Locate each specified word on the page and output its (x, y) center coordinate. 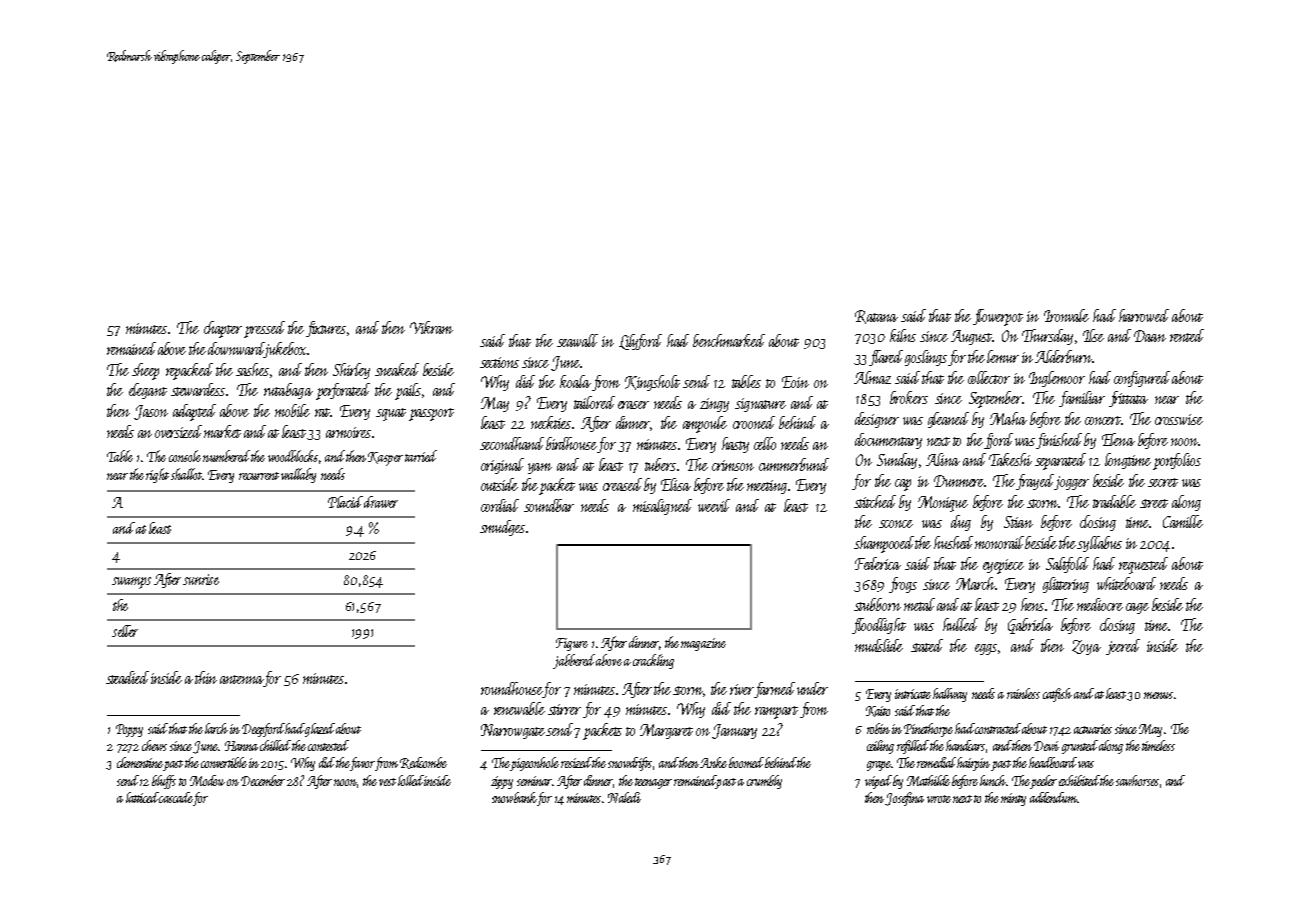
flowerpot (998, 317)
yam (540, 468)
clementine (140, 762)
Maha (1008, 418)
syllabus (1100, 544)
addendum (1053, 797)
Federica (878, 563)
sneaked (397, 369)
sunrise (201, 579)
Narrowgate (514, 731)
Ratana (876, 317)
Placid (345, 502)
